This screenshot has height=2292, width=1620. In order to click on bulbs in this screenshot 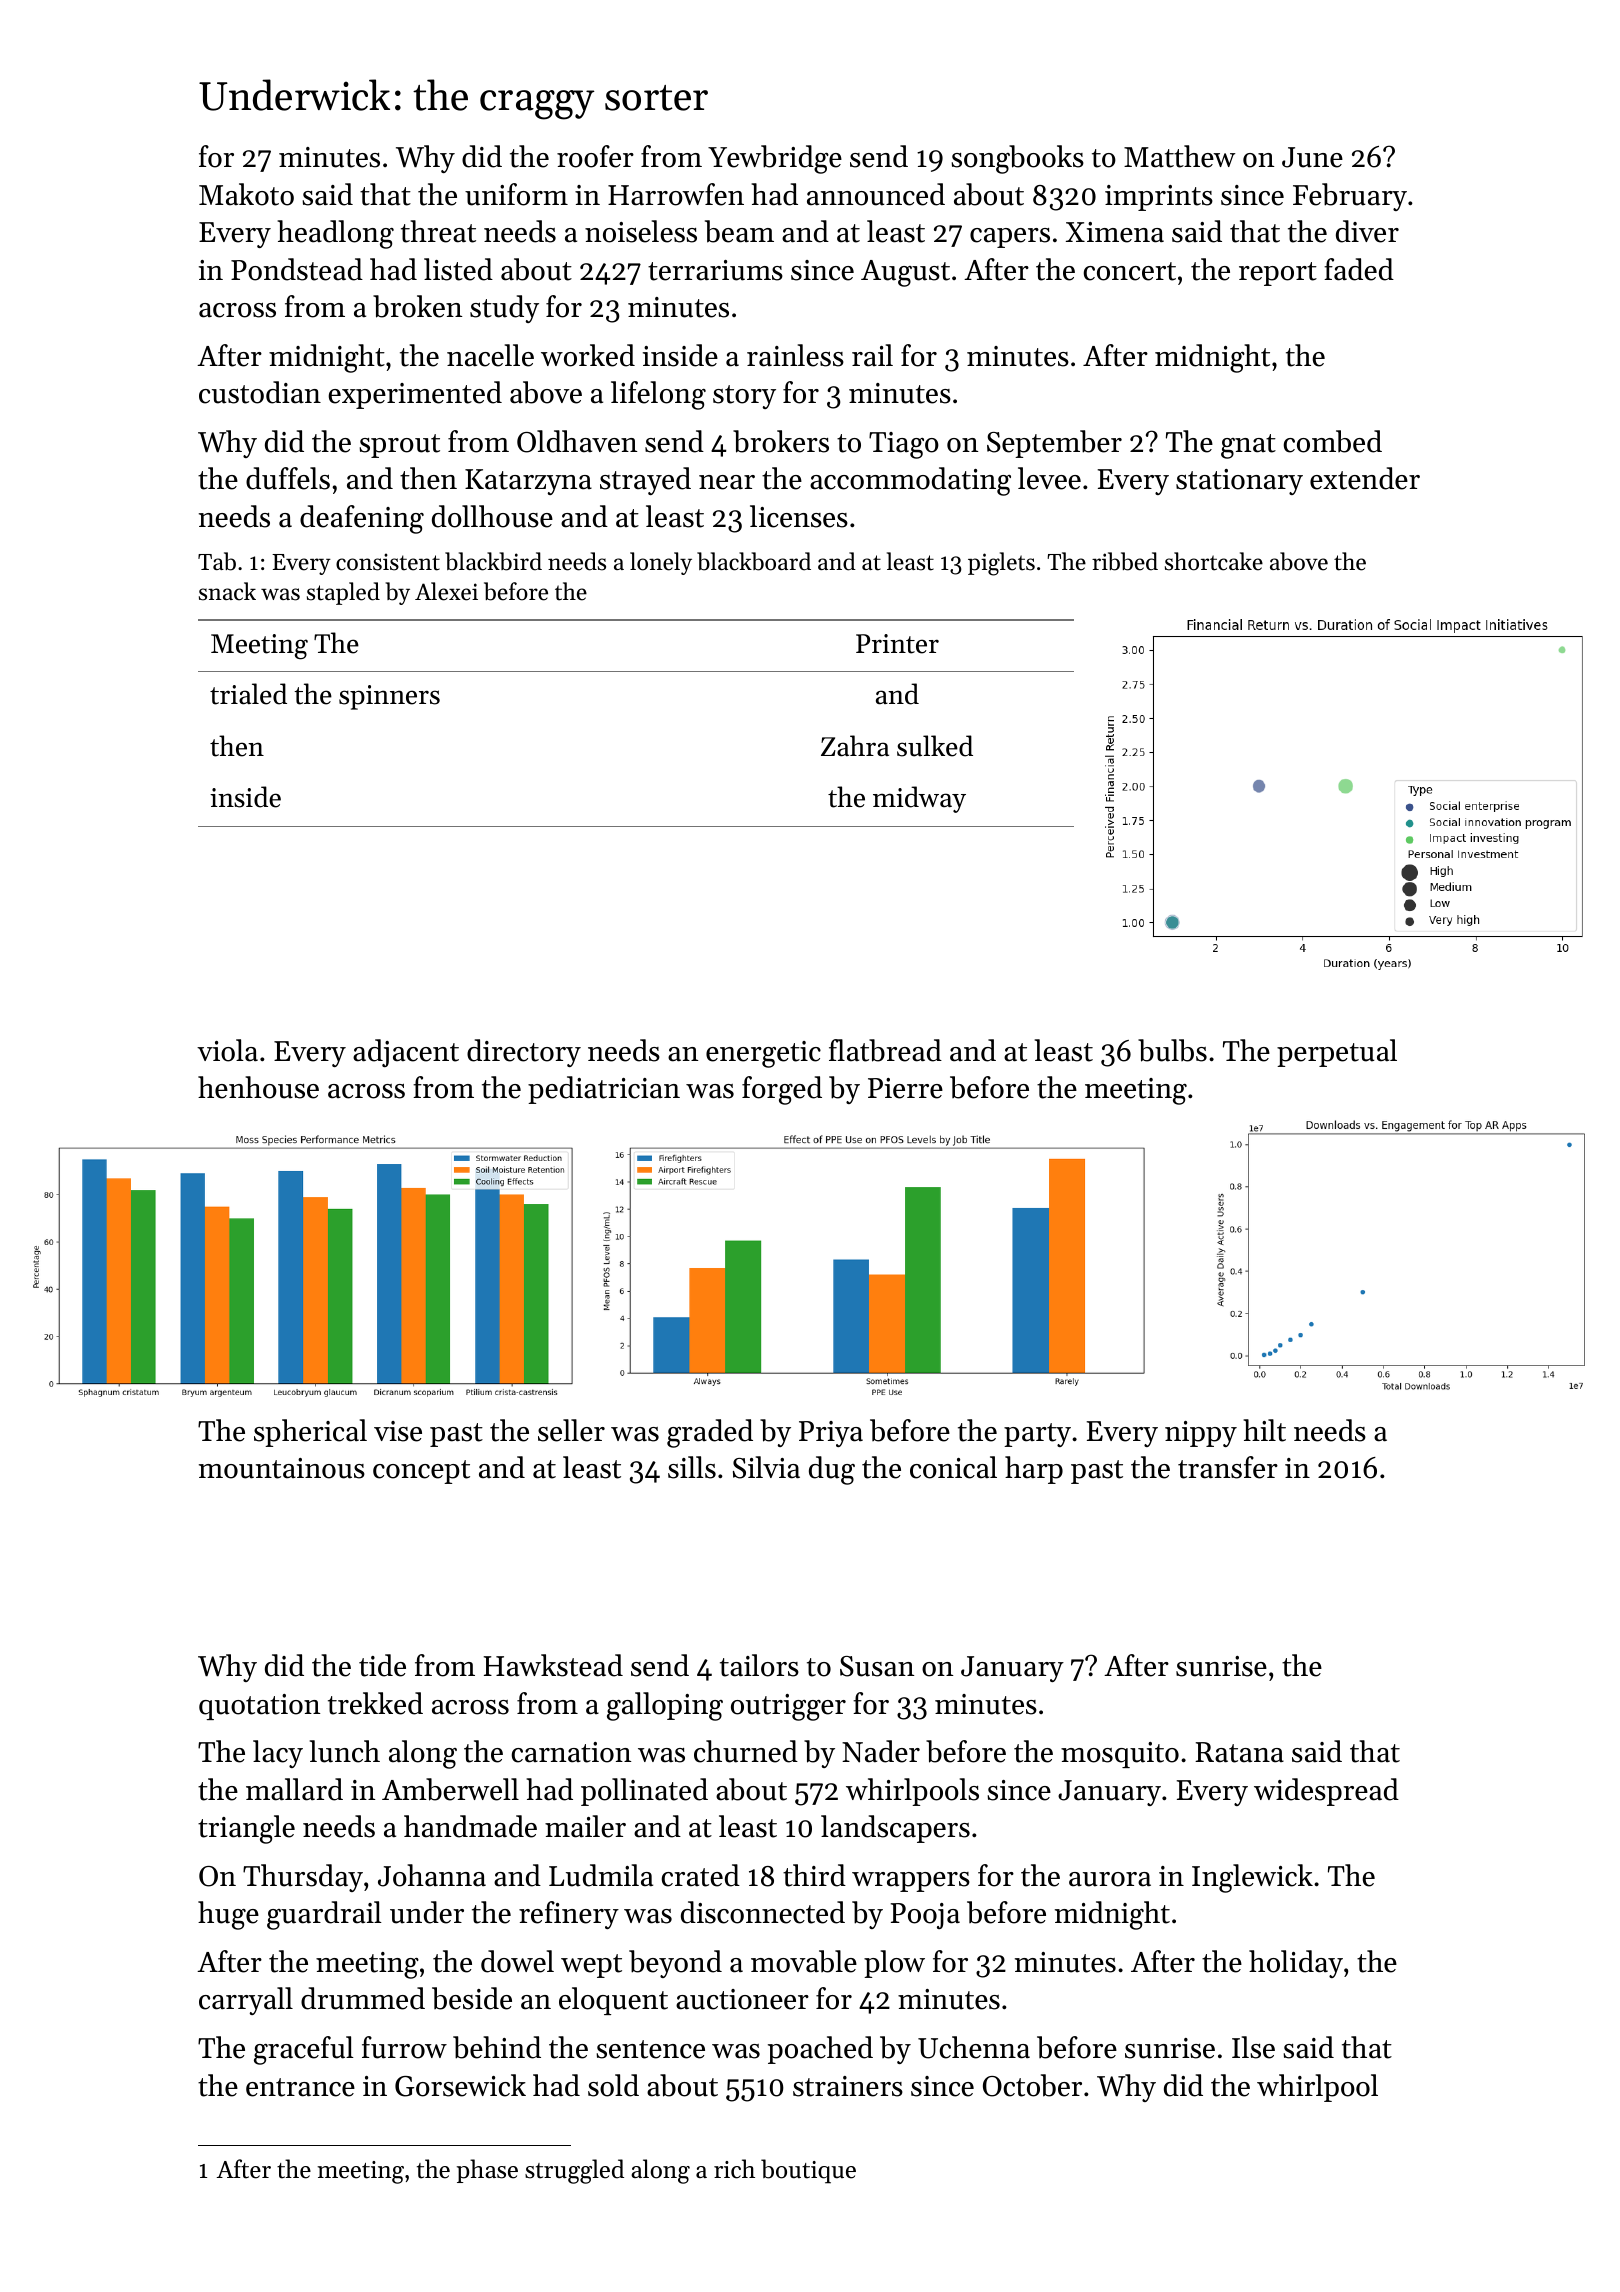, I will do `click(1172, 1050)`.
